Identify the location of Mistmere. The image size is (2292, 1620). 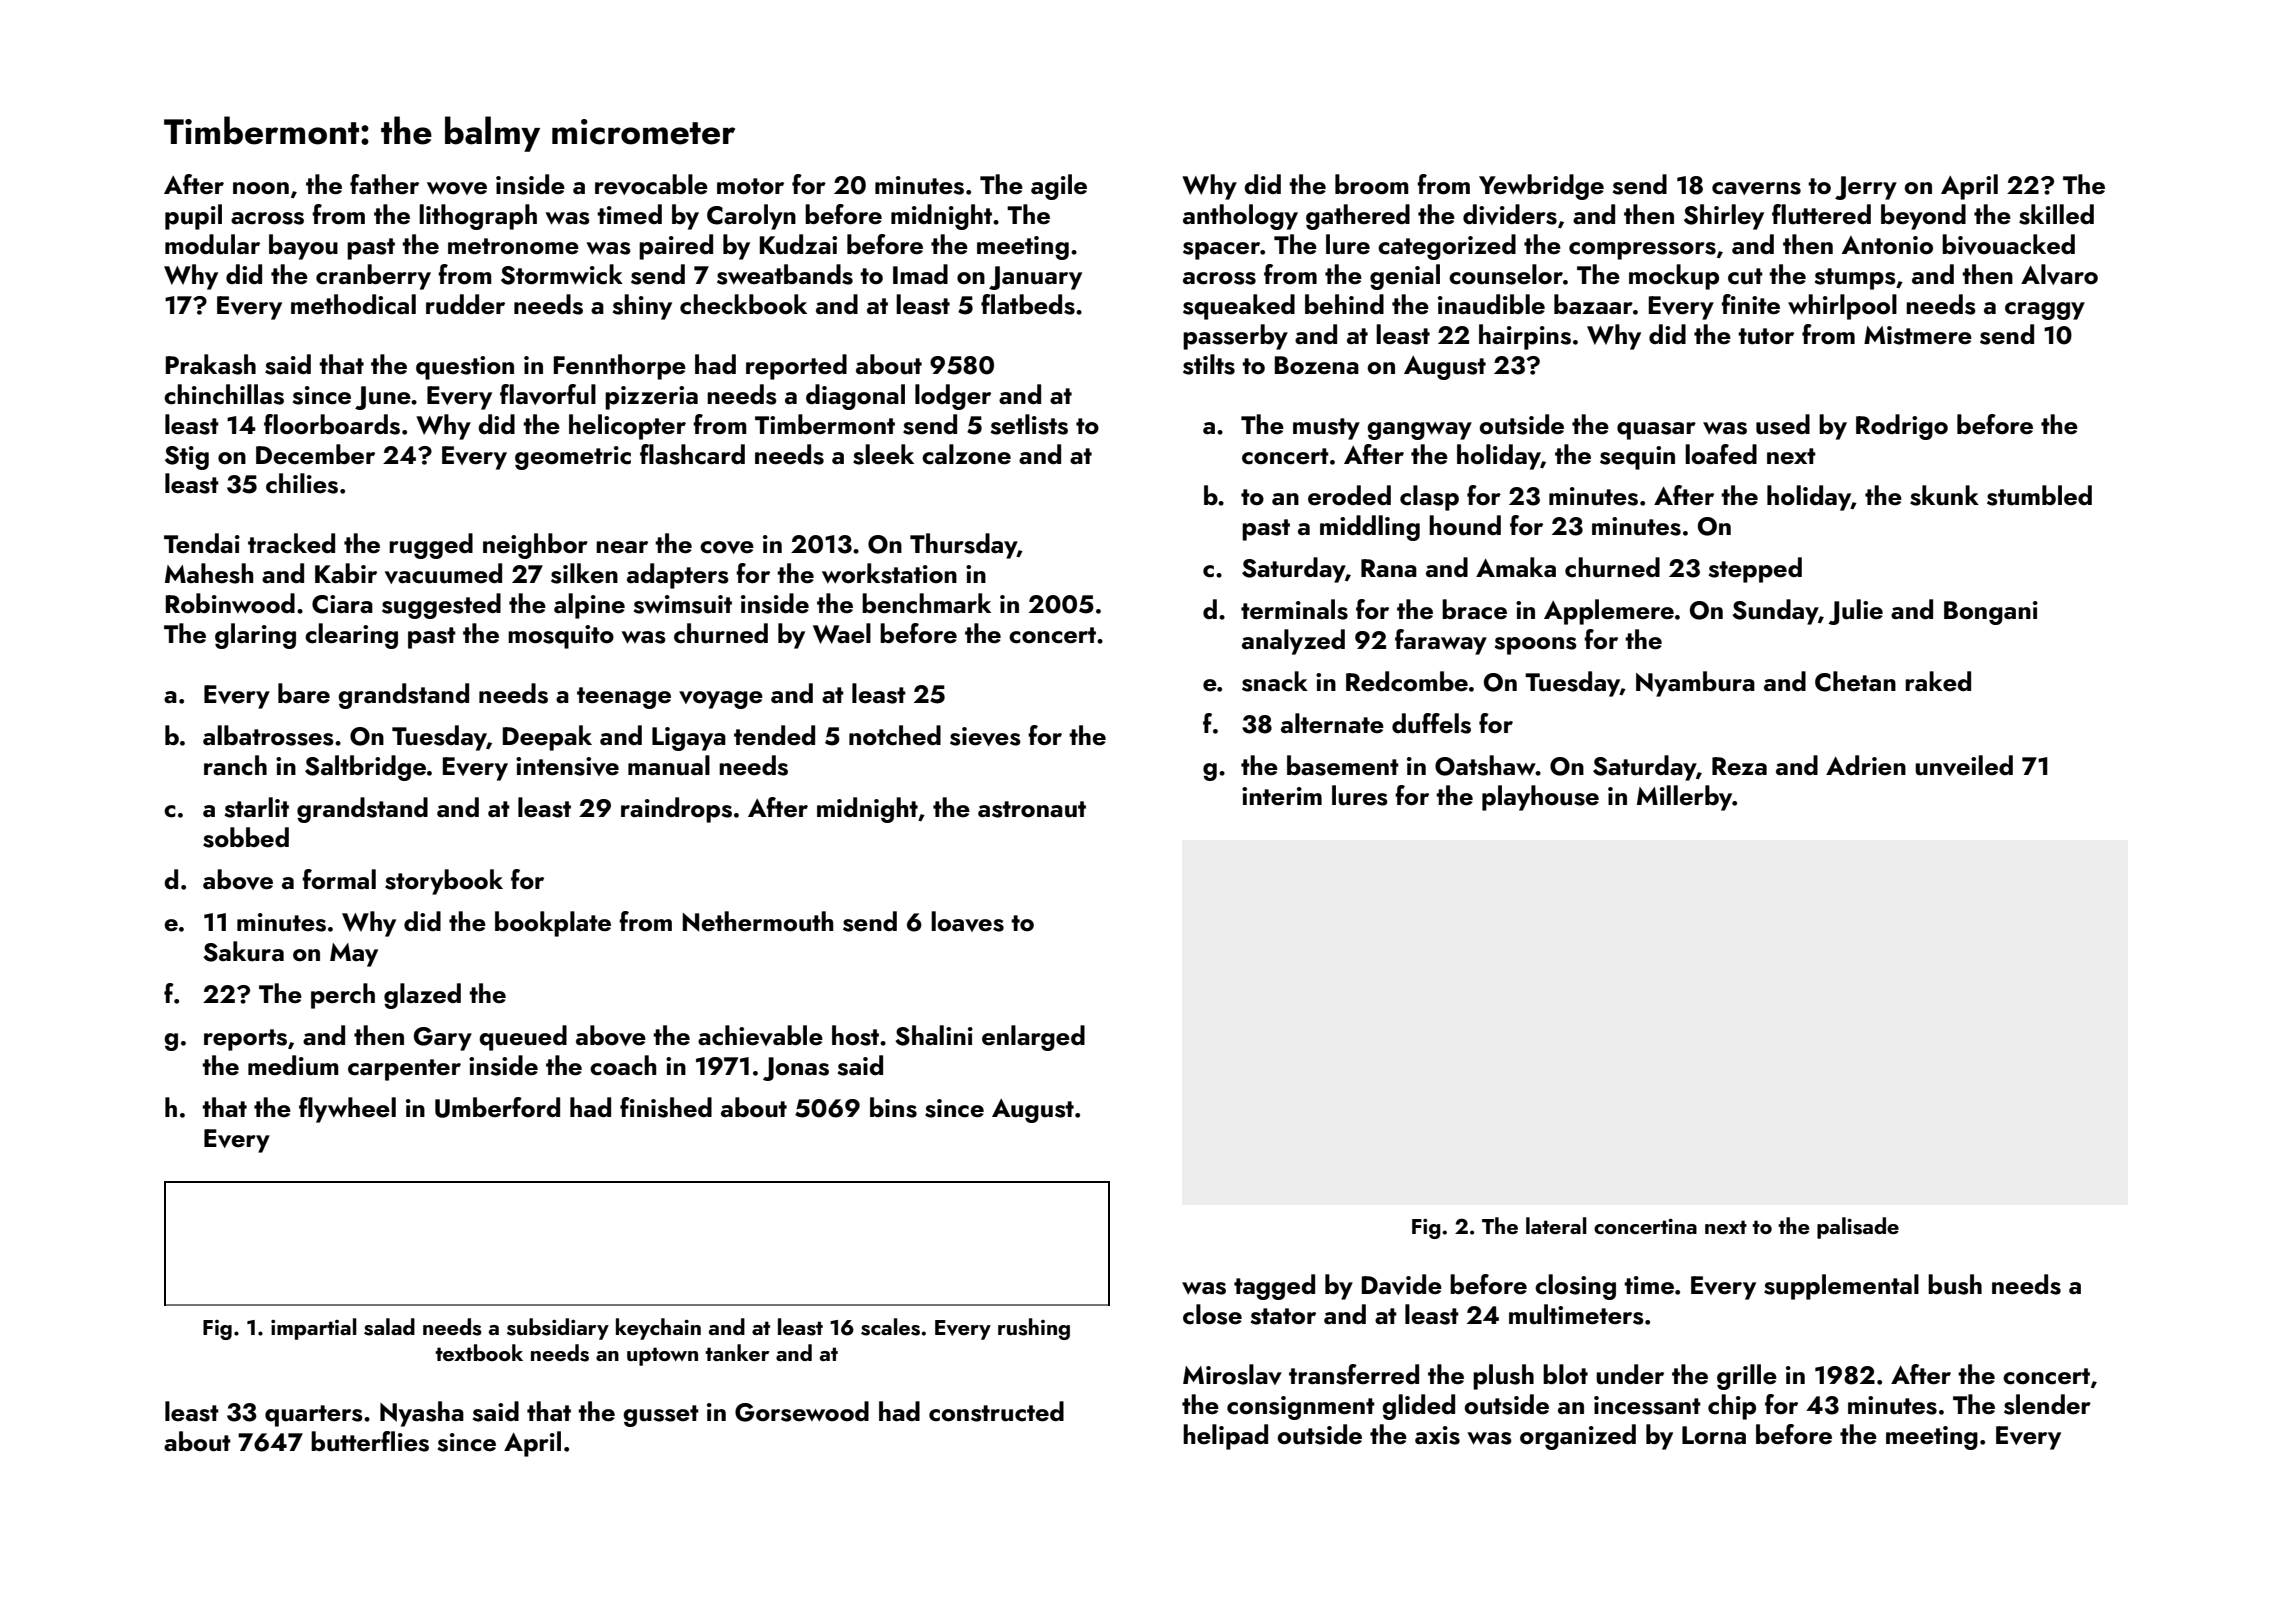
(1918, 335).
